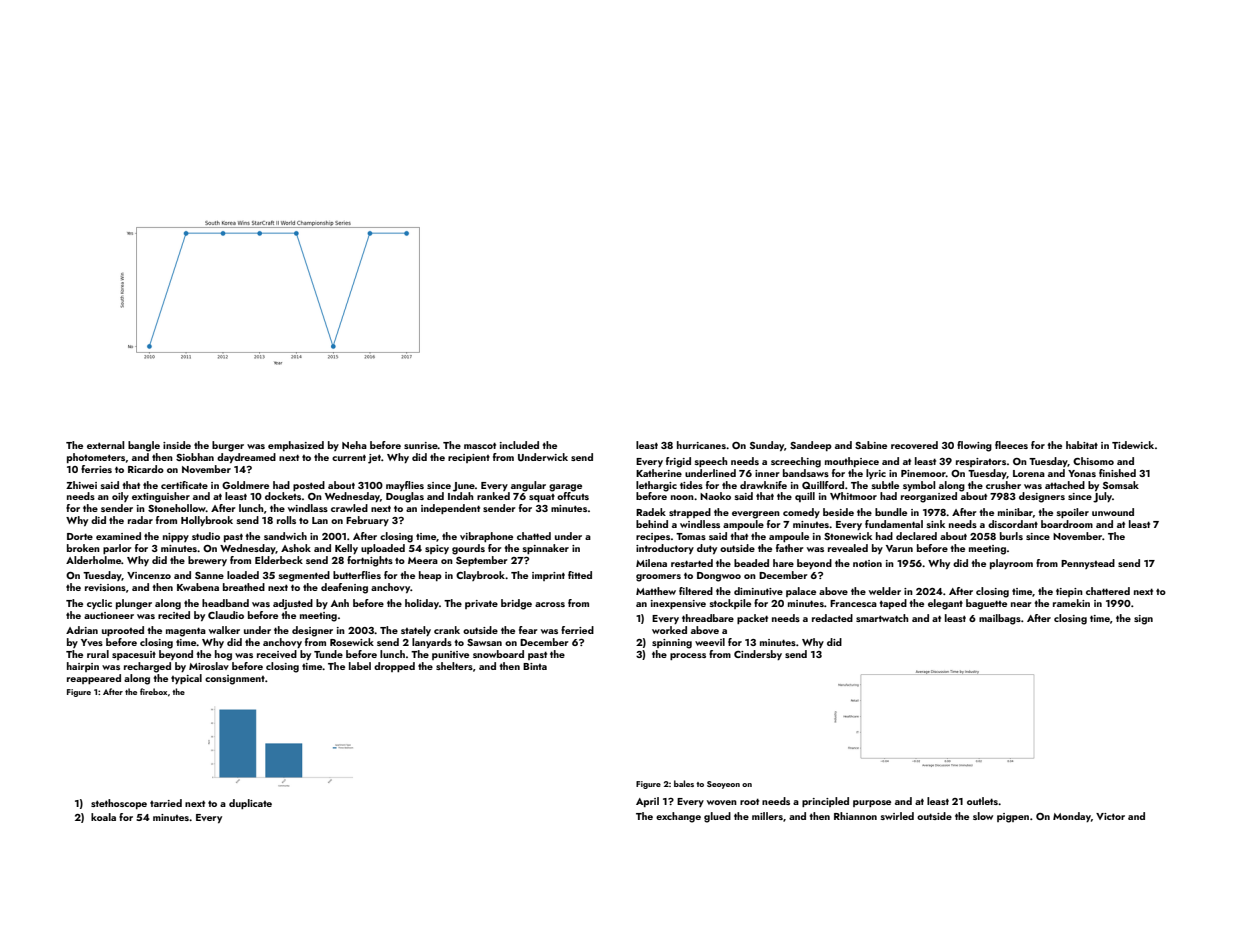 The height and width of the screenshot is (952, 1233). I want to click on Sawsan, so click(484, 642).
